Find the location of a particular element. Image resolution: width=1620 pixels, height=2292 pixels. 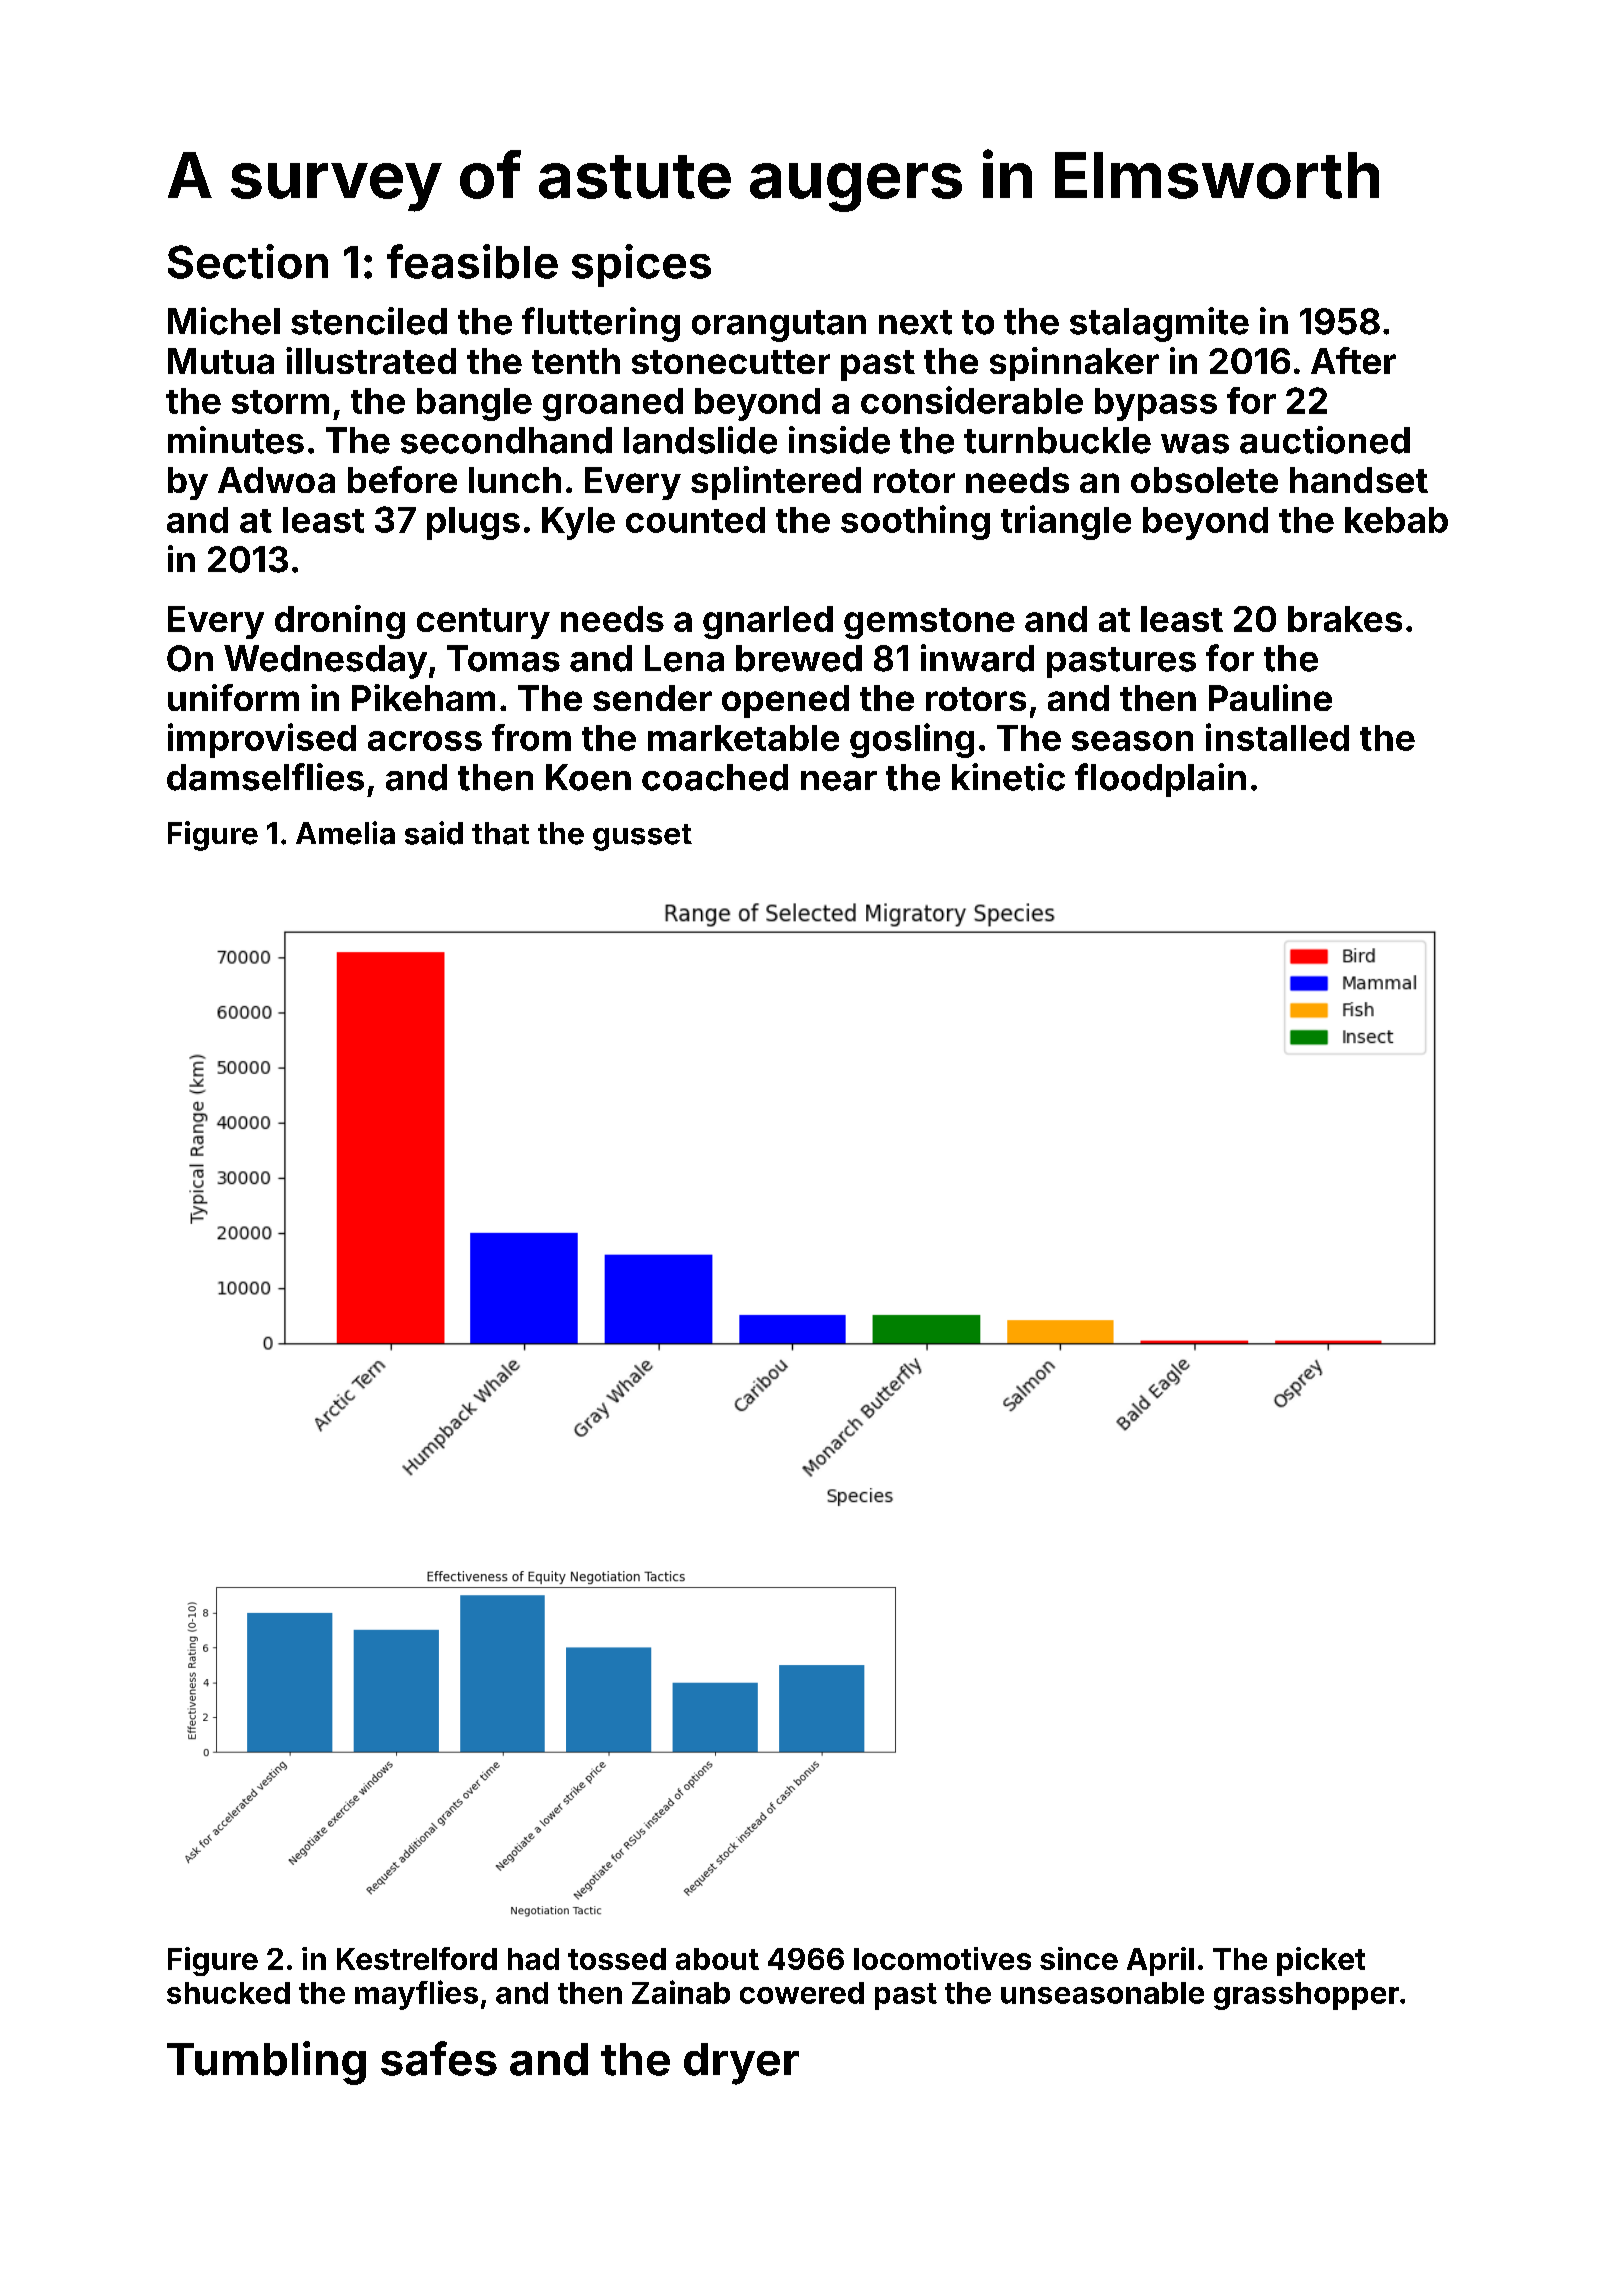

cowered is located at coordinates (802, 1993).
